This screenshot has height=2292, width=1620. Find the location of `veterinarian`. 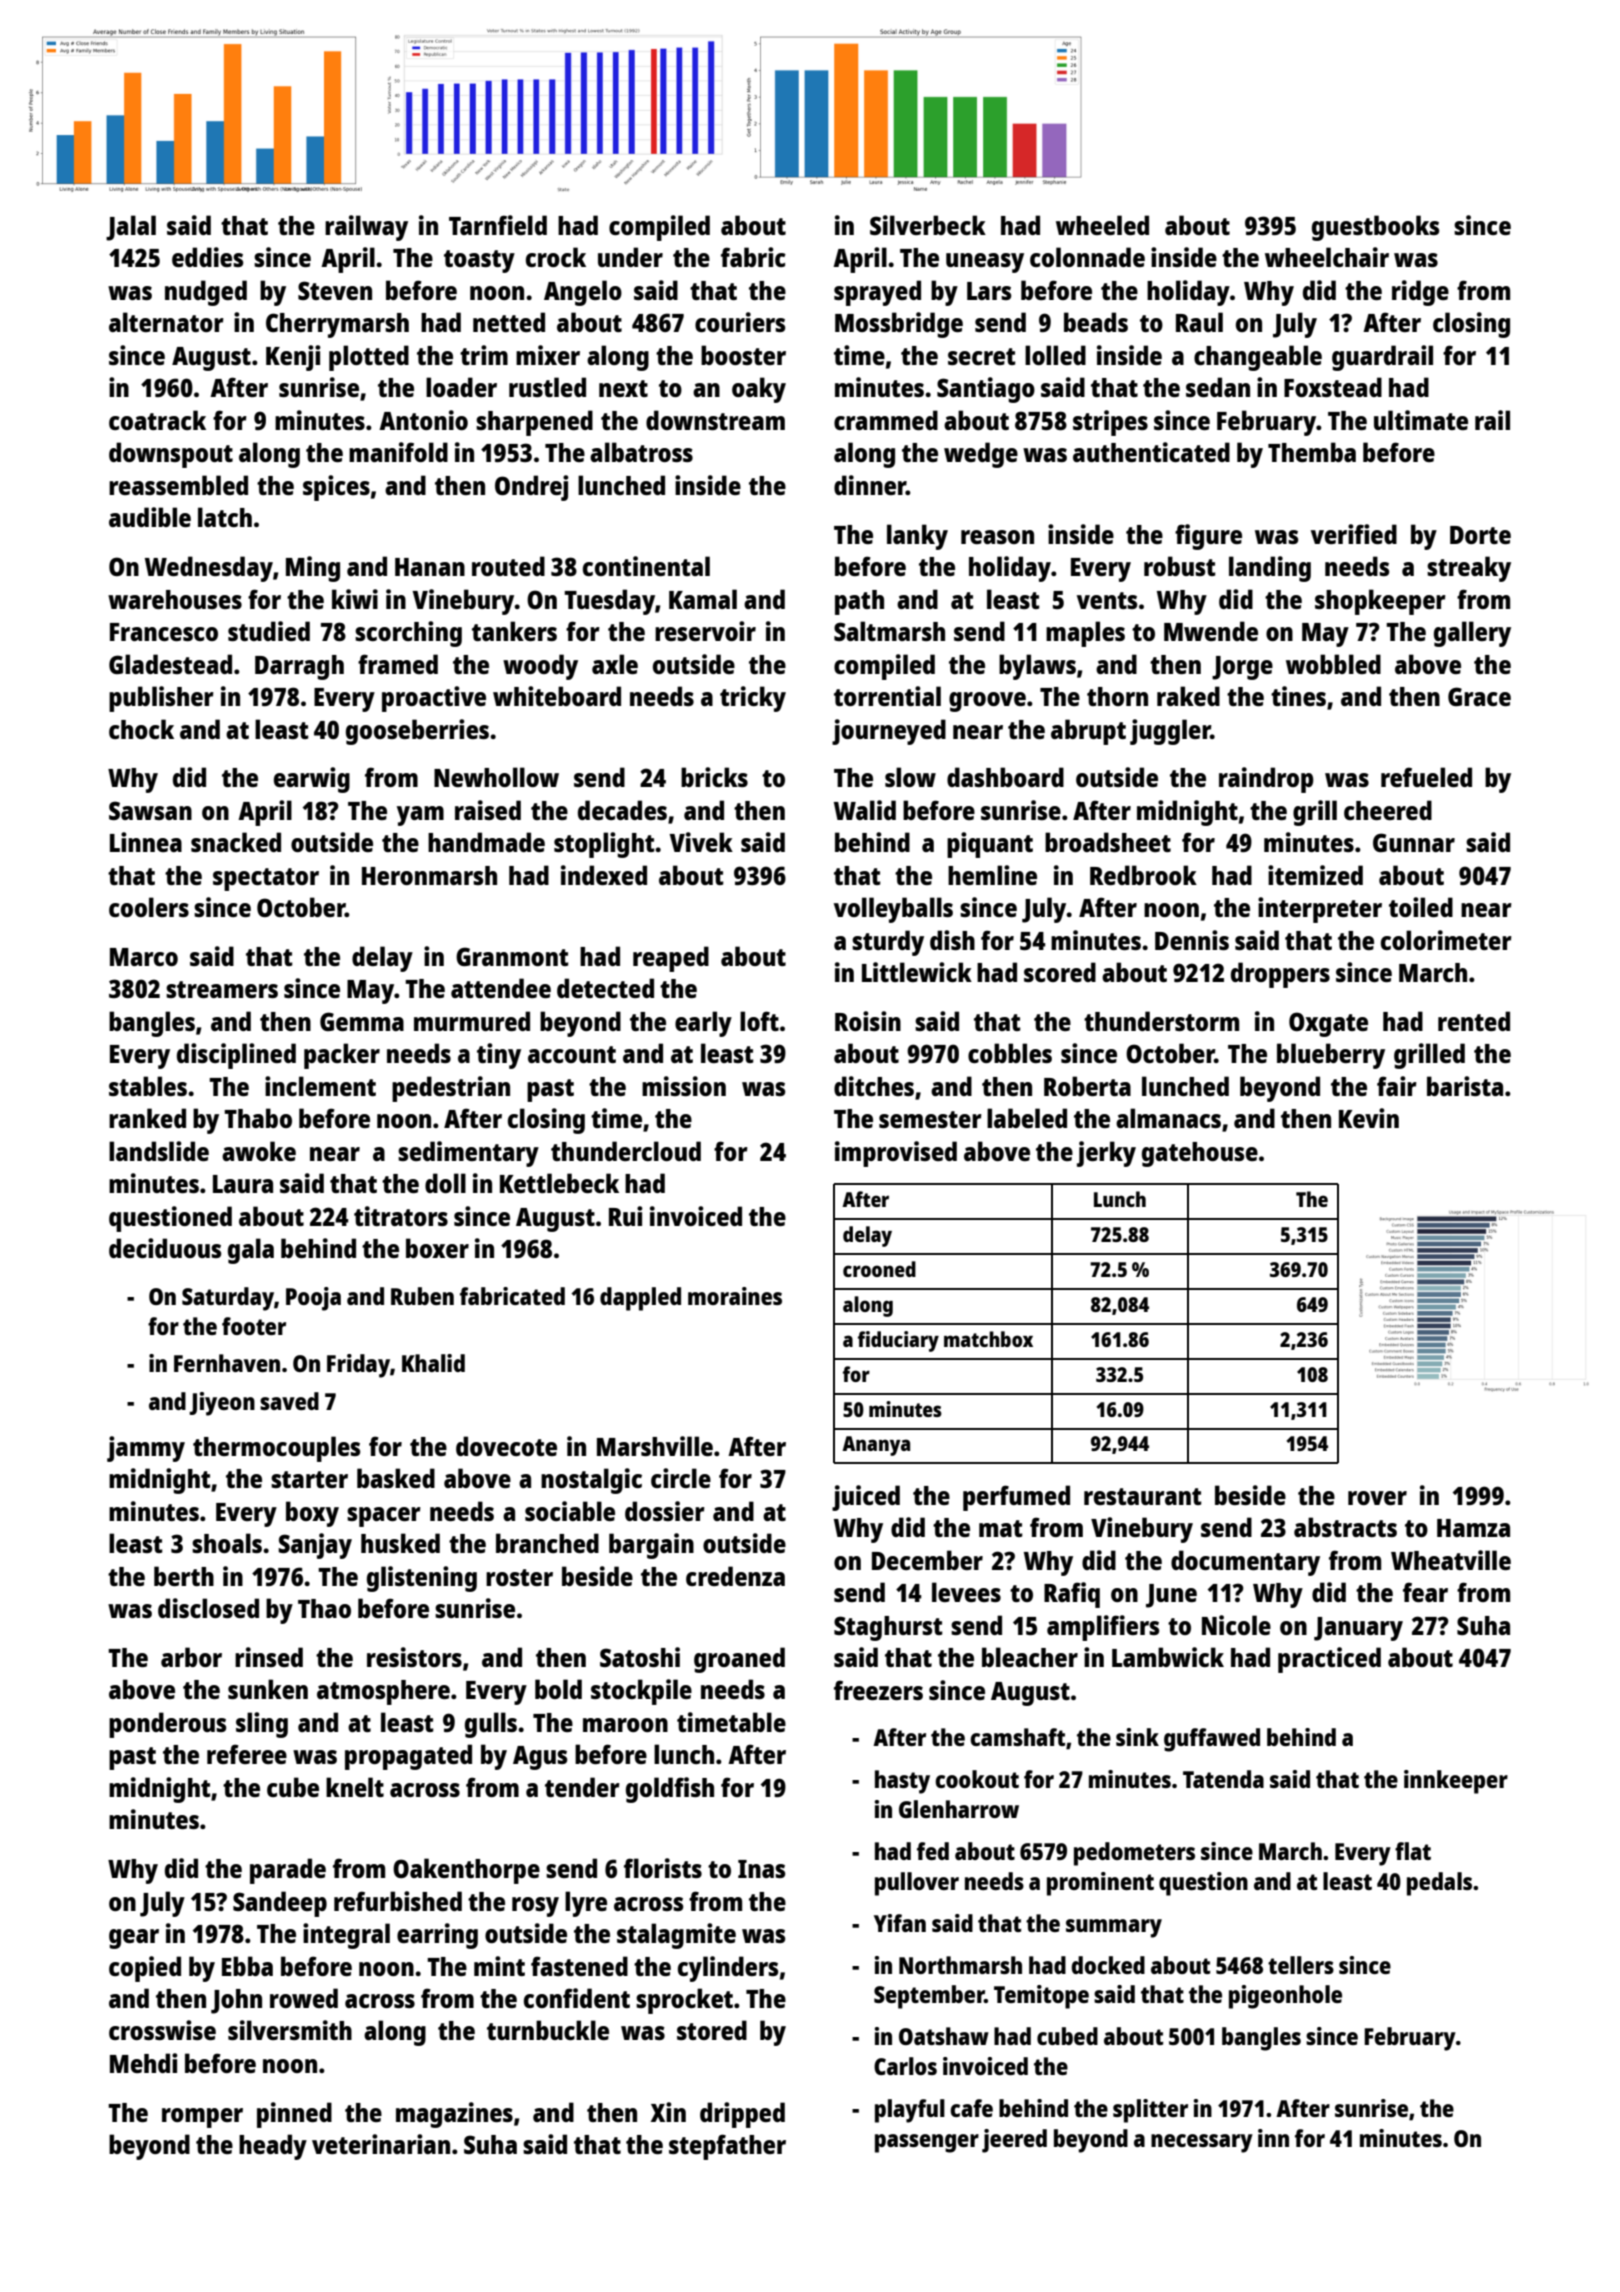

veterinarian is located at coordinates (381, 2144).
